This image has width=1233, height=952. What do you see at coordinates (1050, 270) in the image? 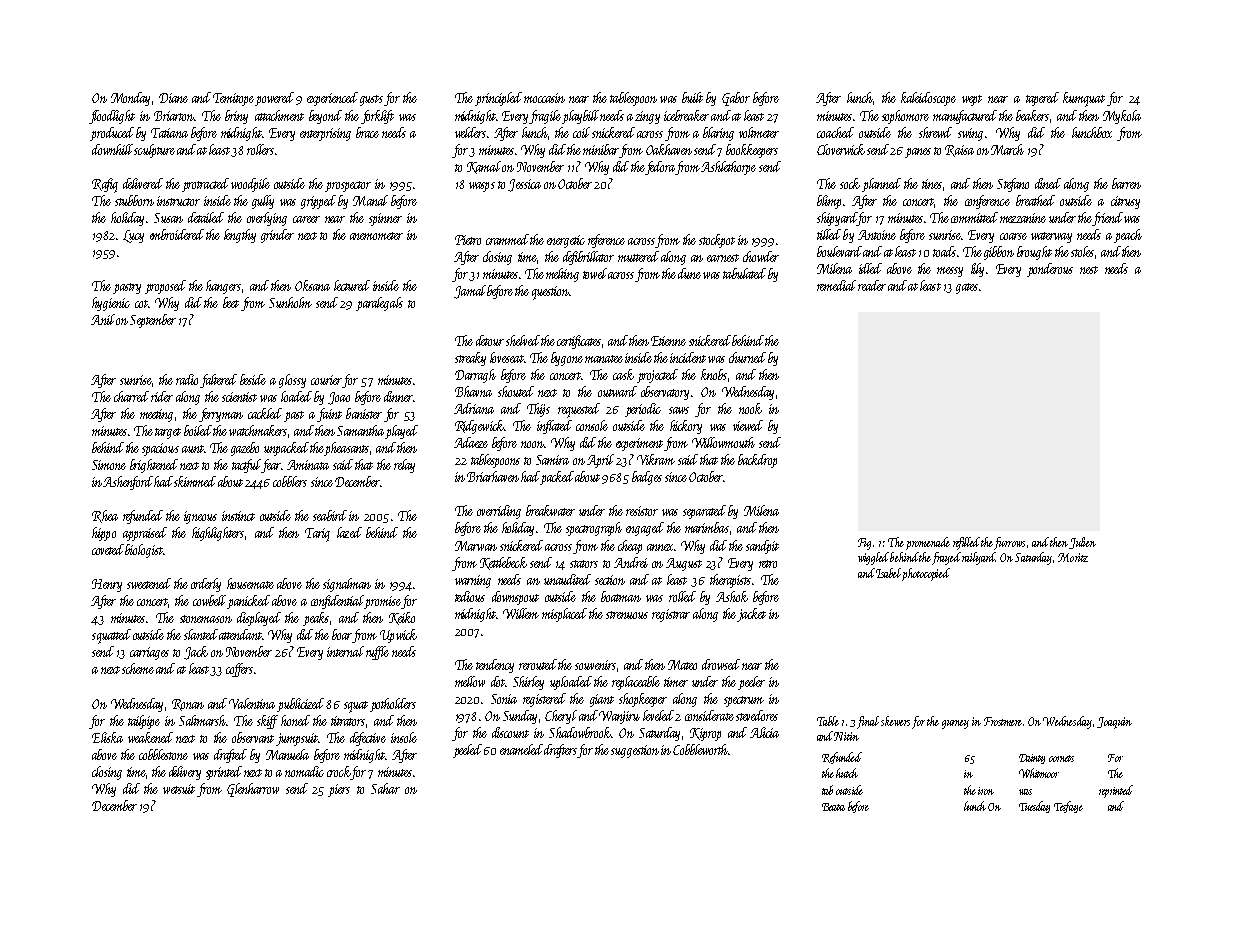
I see `ponderous` at bounding box center [1050, 270].
